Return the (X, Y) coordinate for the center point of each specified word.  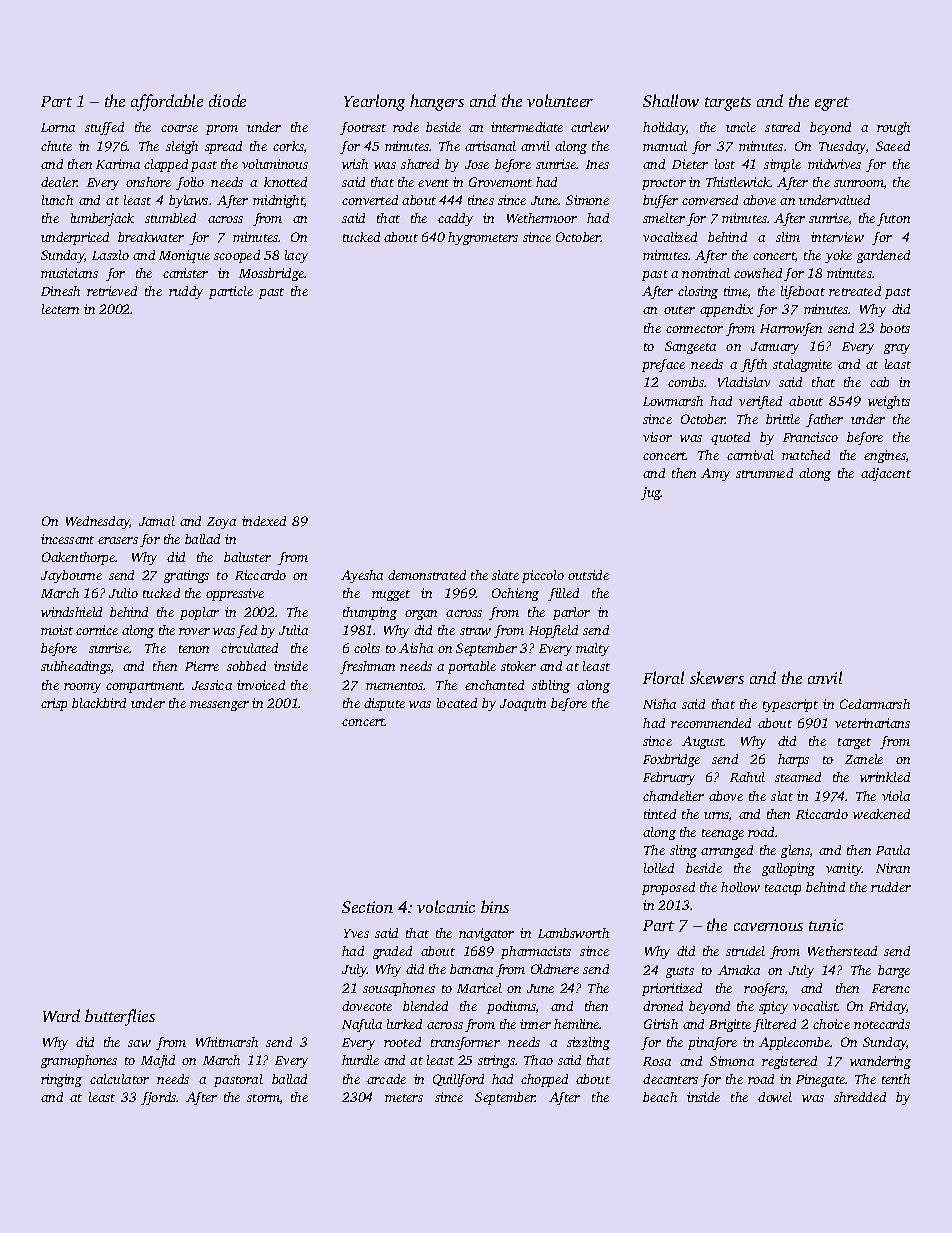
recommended (711, 723)
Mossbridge (271, 274)
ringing (61, 1080)
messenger (219, 706)
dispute (384, 704)
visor (657, 437)
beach (660, 1097)
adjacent (886, 474)
